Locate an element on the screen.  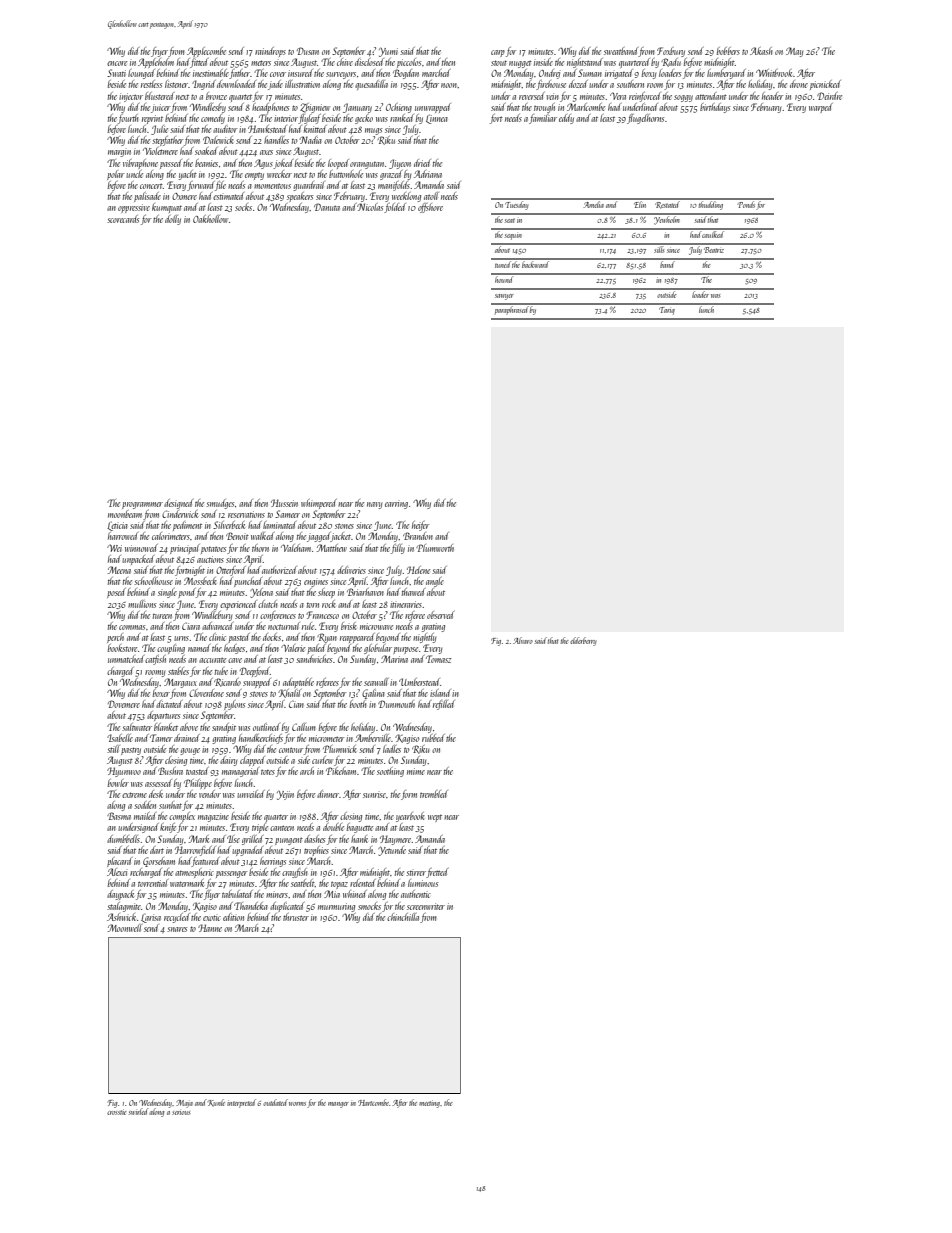
fourth is located at coordinates (128, 118).
